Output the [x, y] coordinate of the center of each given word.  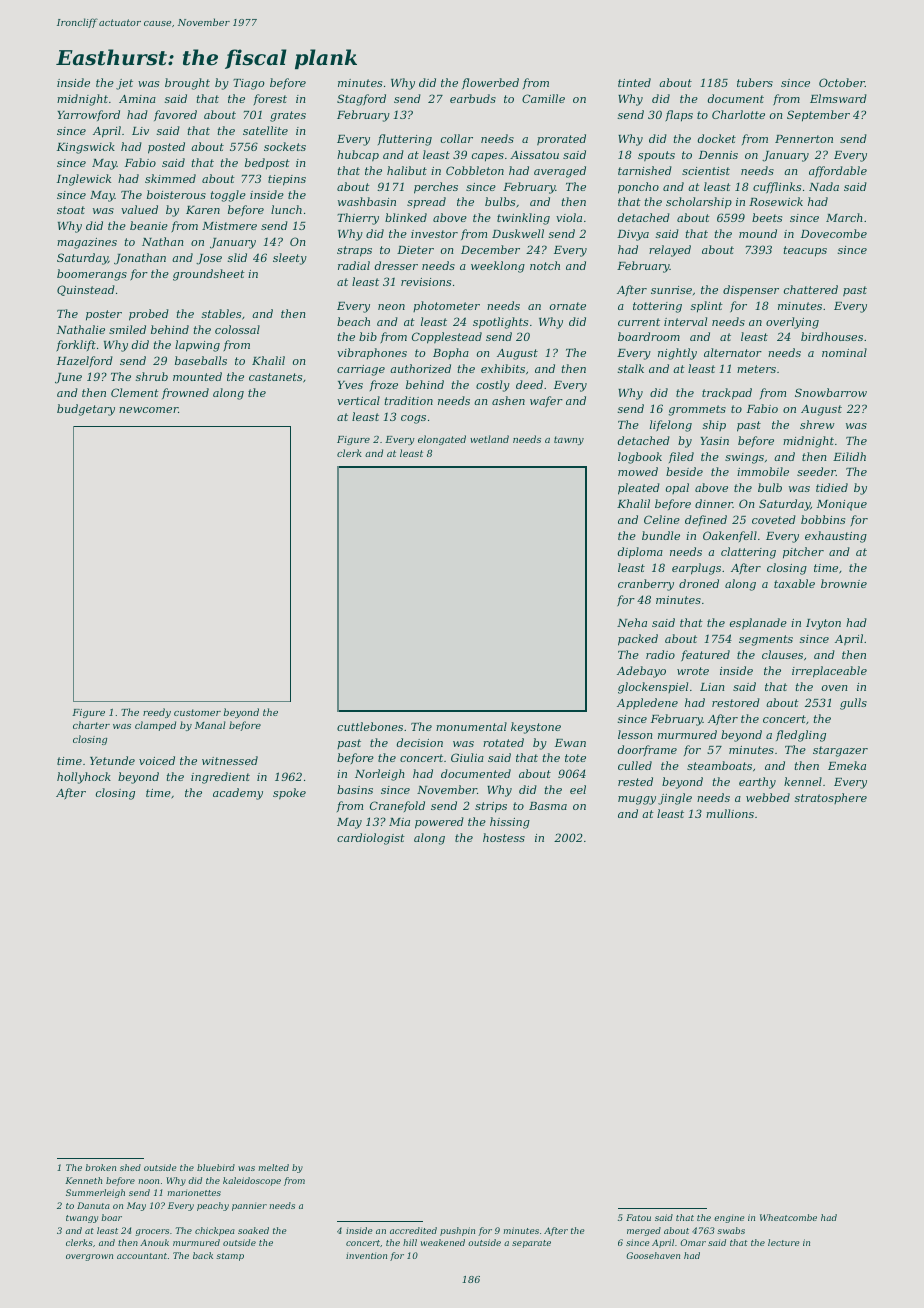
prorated [561, 140]
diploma [640, 553]
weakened [443, 1242]
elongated [442, 440]
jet [124, 84]
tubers [755, 82]
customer [197, 712]
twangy [82, 1219]
